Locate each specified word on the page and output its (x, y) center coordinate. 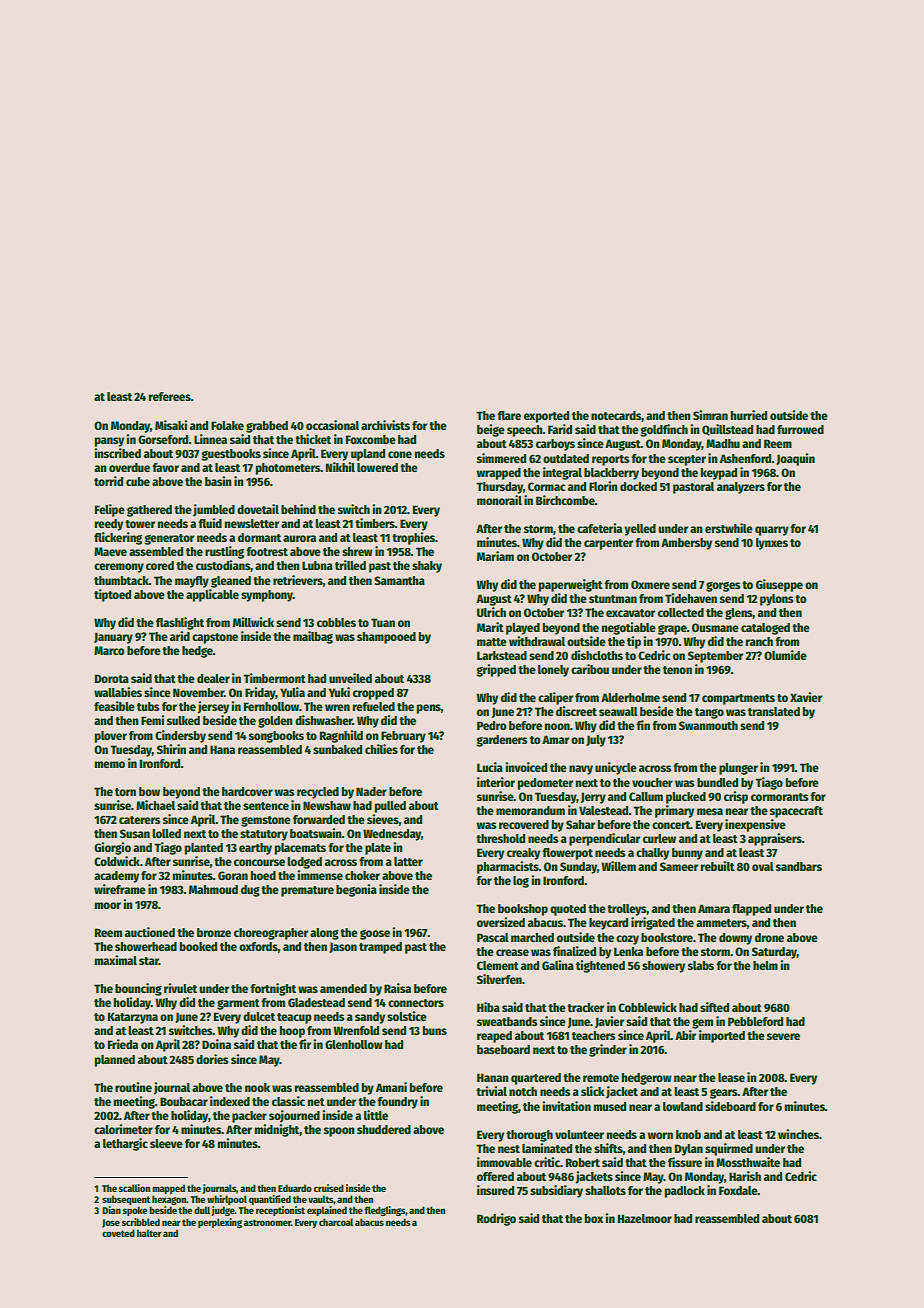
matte (492, 642)
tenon (677, 670)
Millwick (253, 622)
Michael (155, 805)
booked (198, 946)
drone (769, 937)
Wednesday (392, 835)
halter (149, 1233)
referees (170, 396)
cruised (329, 1188)
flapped (751, 910)
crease (512, 952)
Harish (745, 1176)
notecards (616, 415)
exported (546, 417)
